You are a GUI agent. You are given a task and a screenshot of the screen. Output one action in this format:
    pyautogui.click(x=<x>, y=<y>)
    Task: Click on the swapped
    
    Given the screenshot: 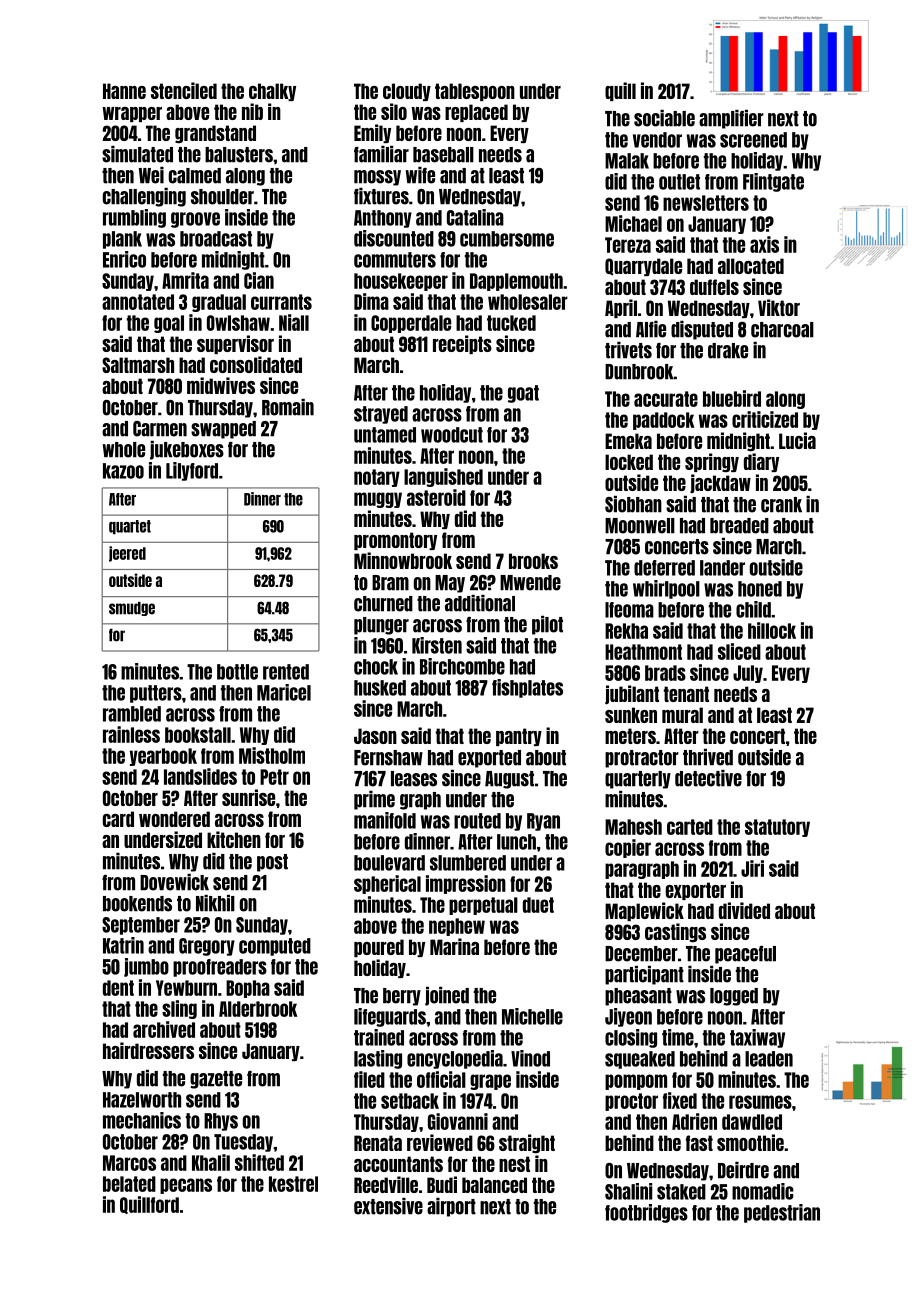 What is the action you would take?
    pyautogui.click(x=223, y=430)
